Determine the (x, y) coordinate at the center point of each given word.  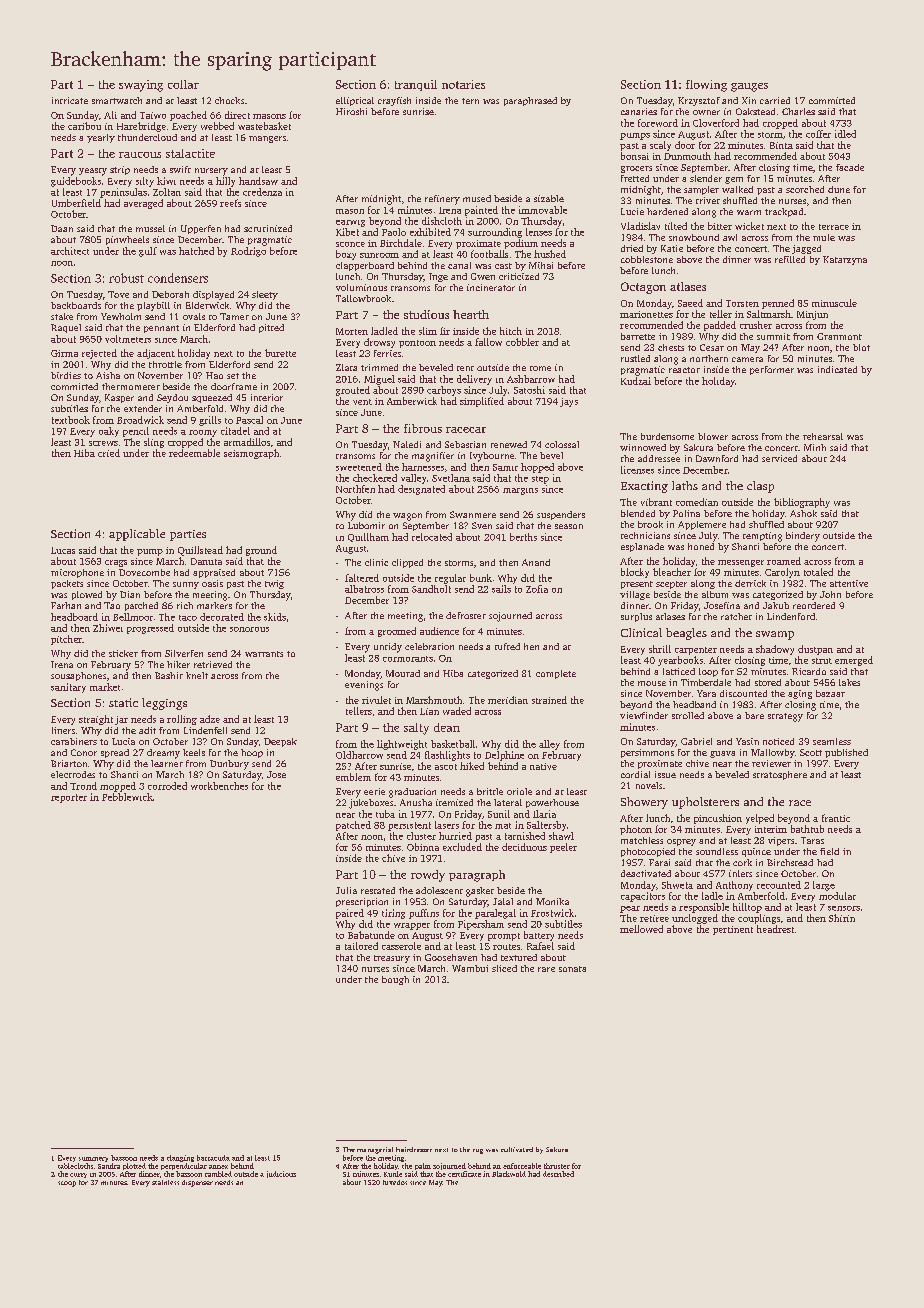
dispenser (197, 1183)
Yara (706, 693)
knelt (197, 675)
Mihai (541, 265)
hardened (667, 211)
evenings (364, 686)
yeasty (93, 172)
